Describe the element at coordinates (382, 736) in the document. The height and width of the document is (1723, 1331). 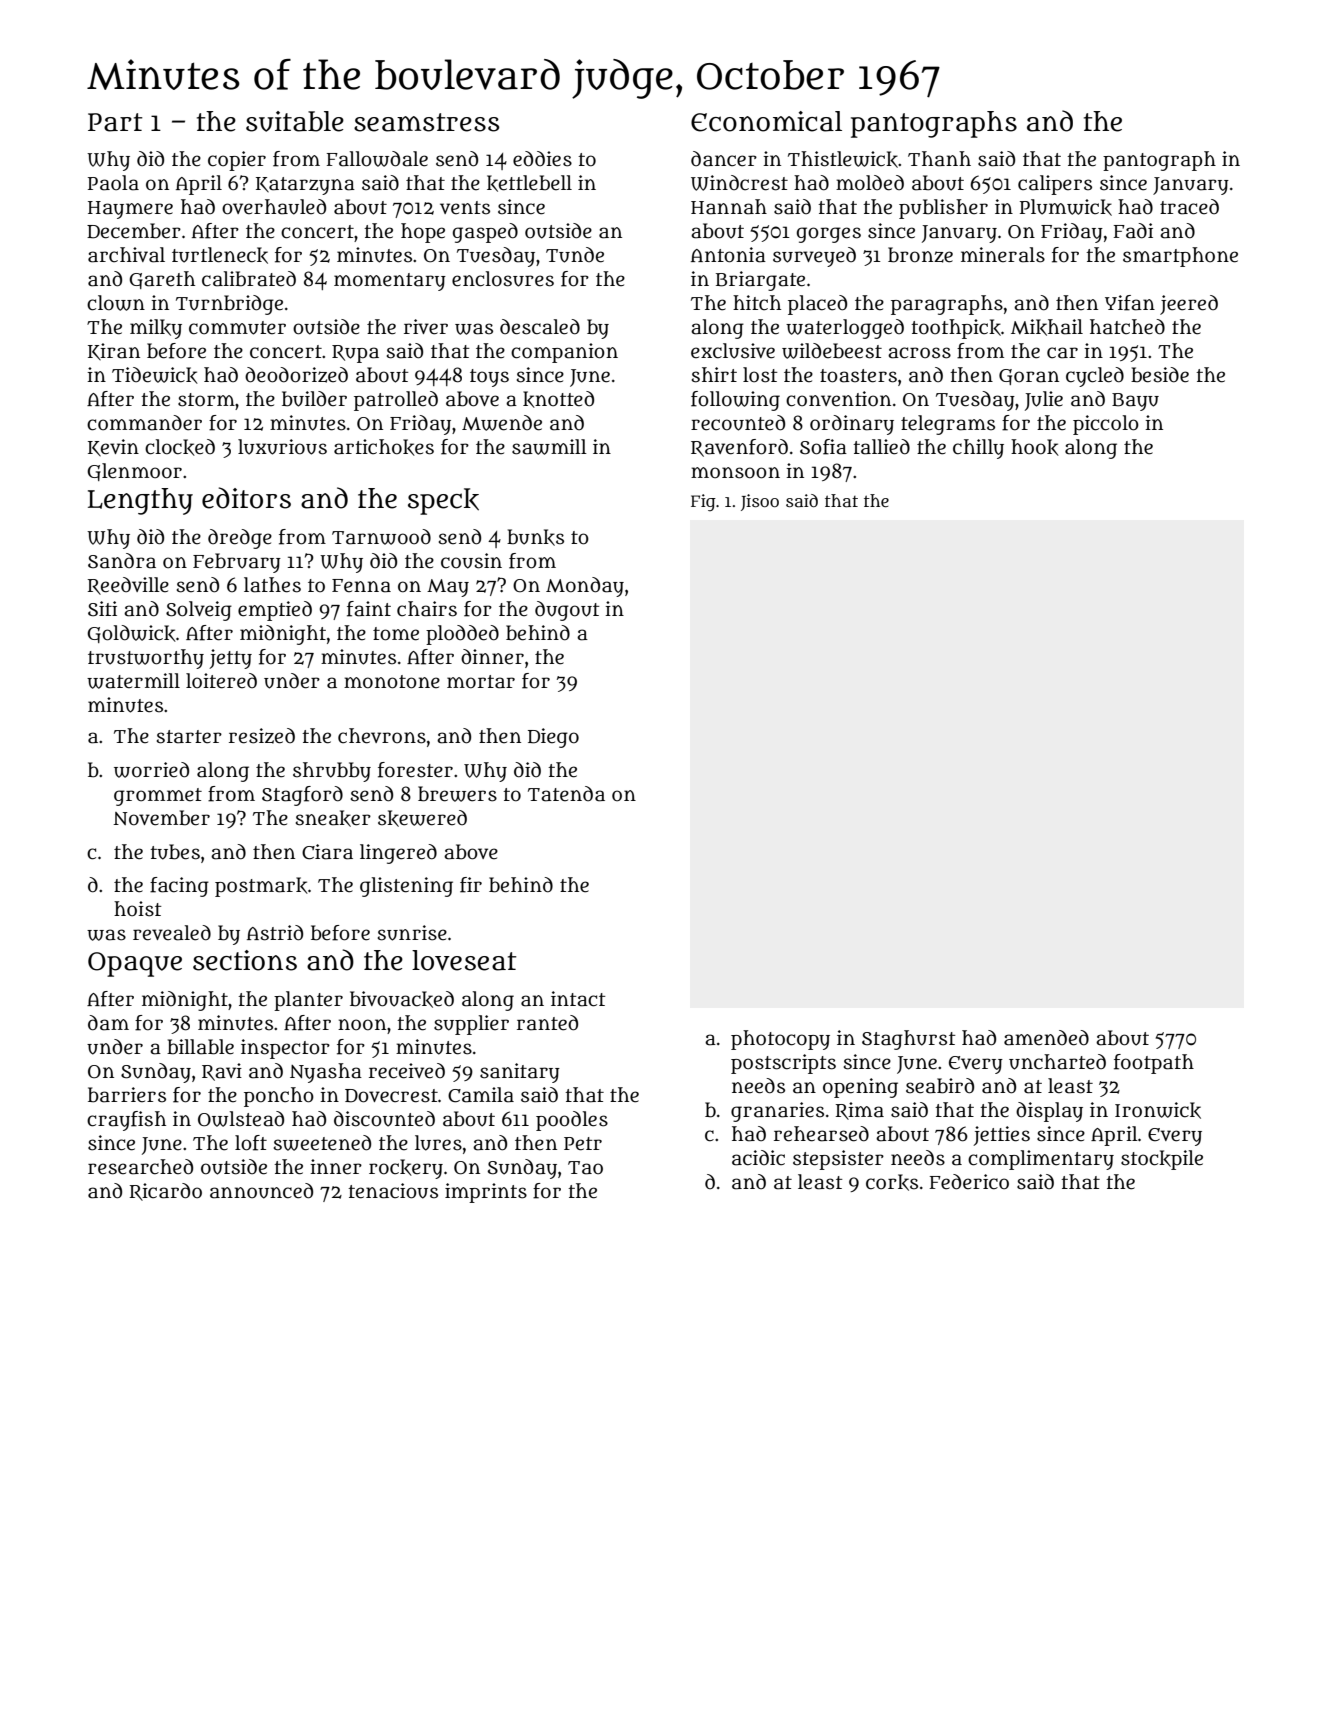
I see `chevrons` at that location.
